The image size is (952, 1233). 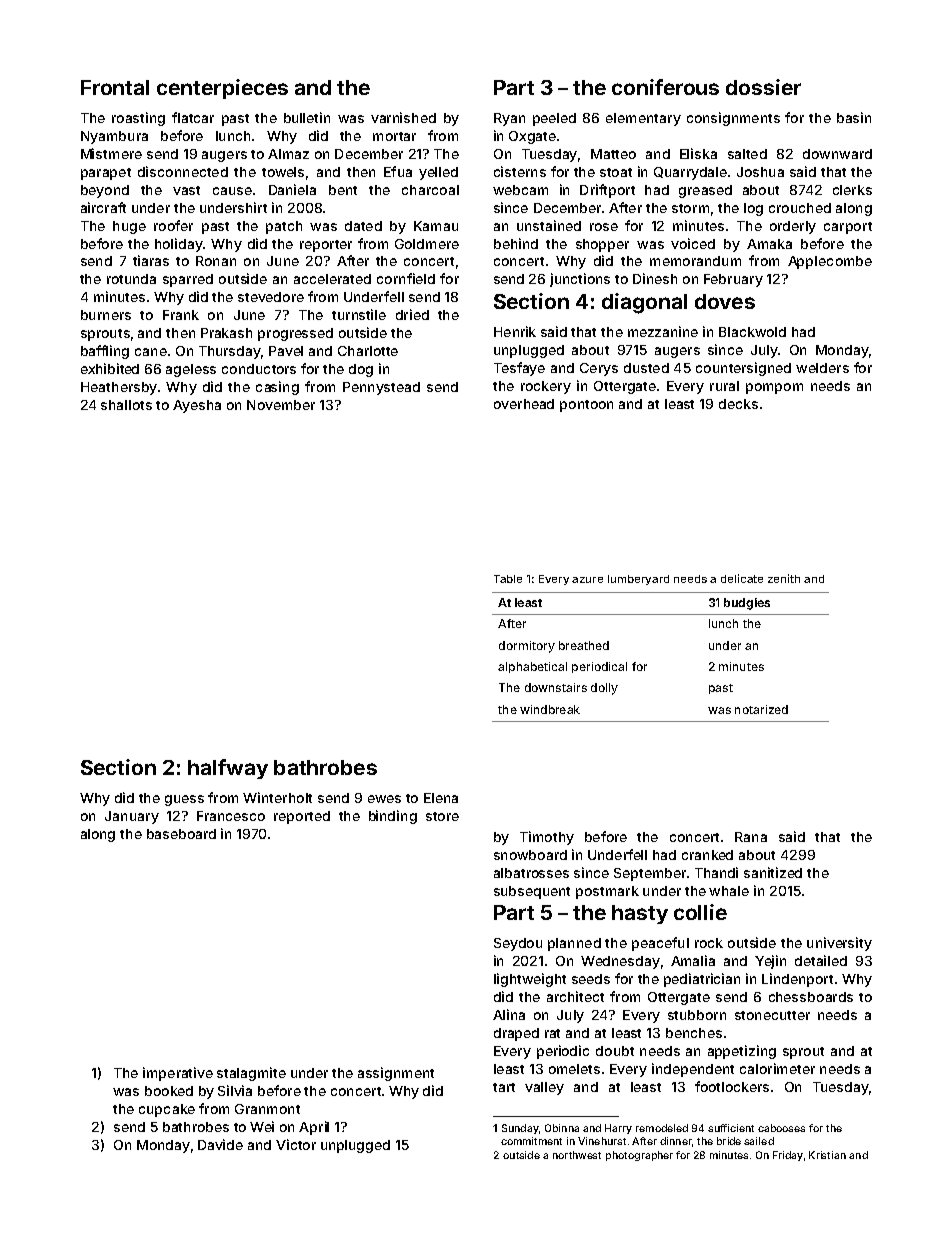 I want to click on storm, so click(x=690, y=208).
